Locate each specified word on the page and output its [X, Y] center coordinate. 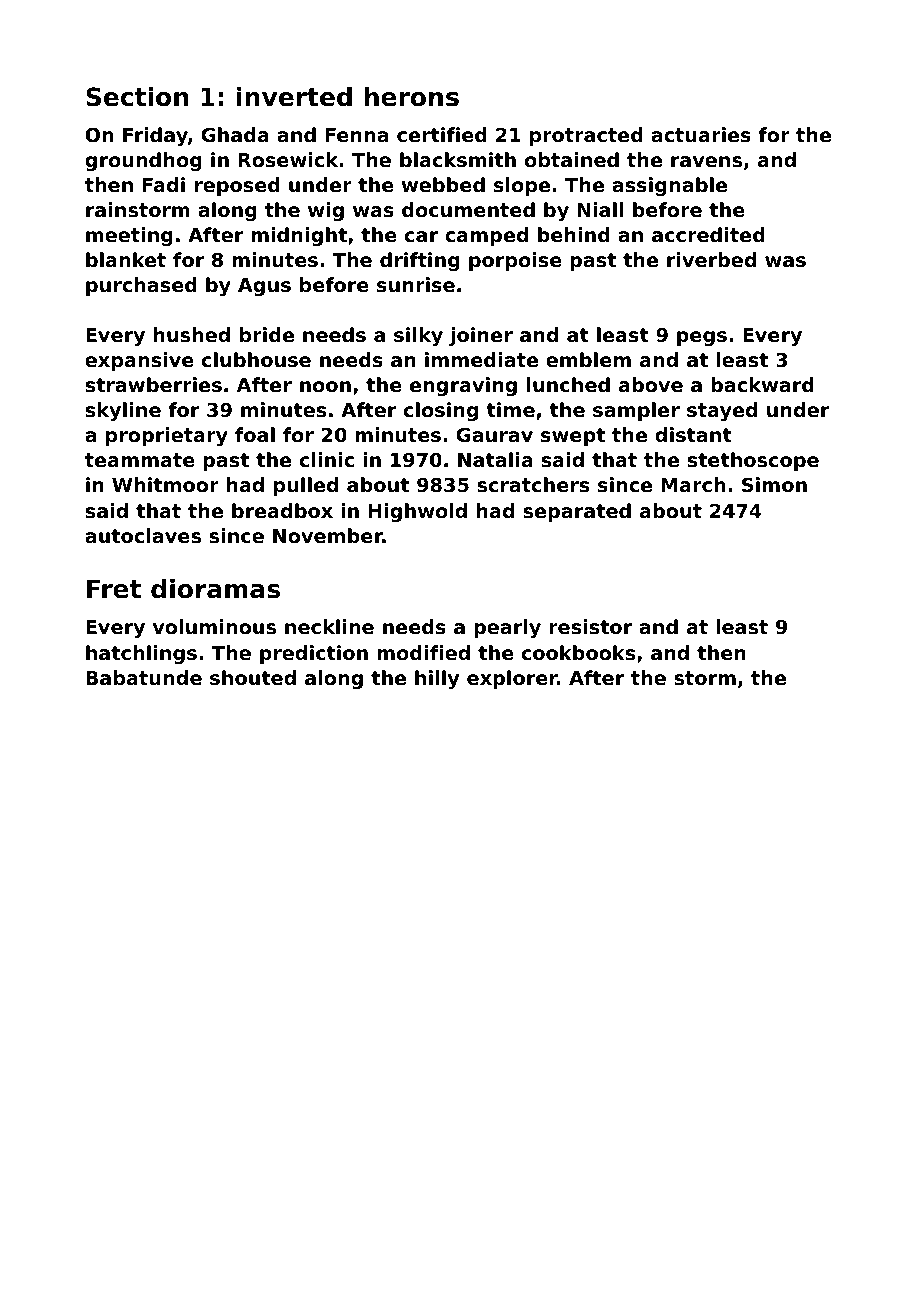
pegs [702, 338]
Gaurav [495, 435]
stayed [722, 411]
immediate [481, 359]
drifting [420, 261]
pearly [507, 628]
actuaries [701, 134]
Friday [155, 136]
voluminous [214, 626]
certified [442, 134]
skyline [123, 411]
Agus [264, 287]
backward [762, 384]
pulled [306, 486]
